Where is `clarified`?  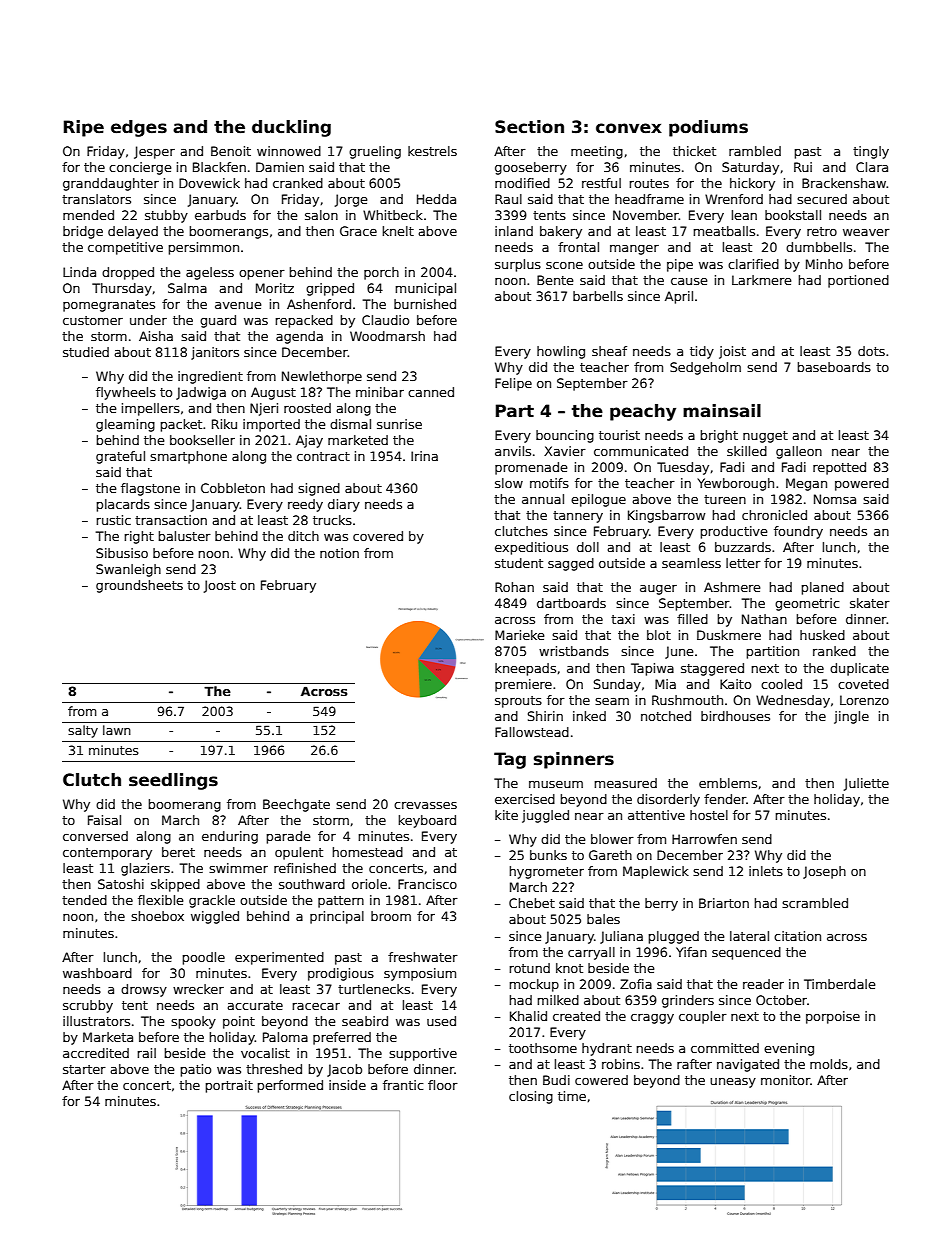 clarified is located at coordinates (753, 264).
